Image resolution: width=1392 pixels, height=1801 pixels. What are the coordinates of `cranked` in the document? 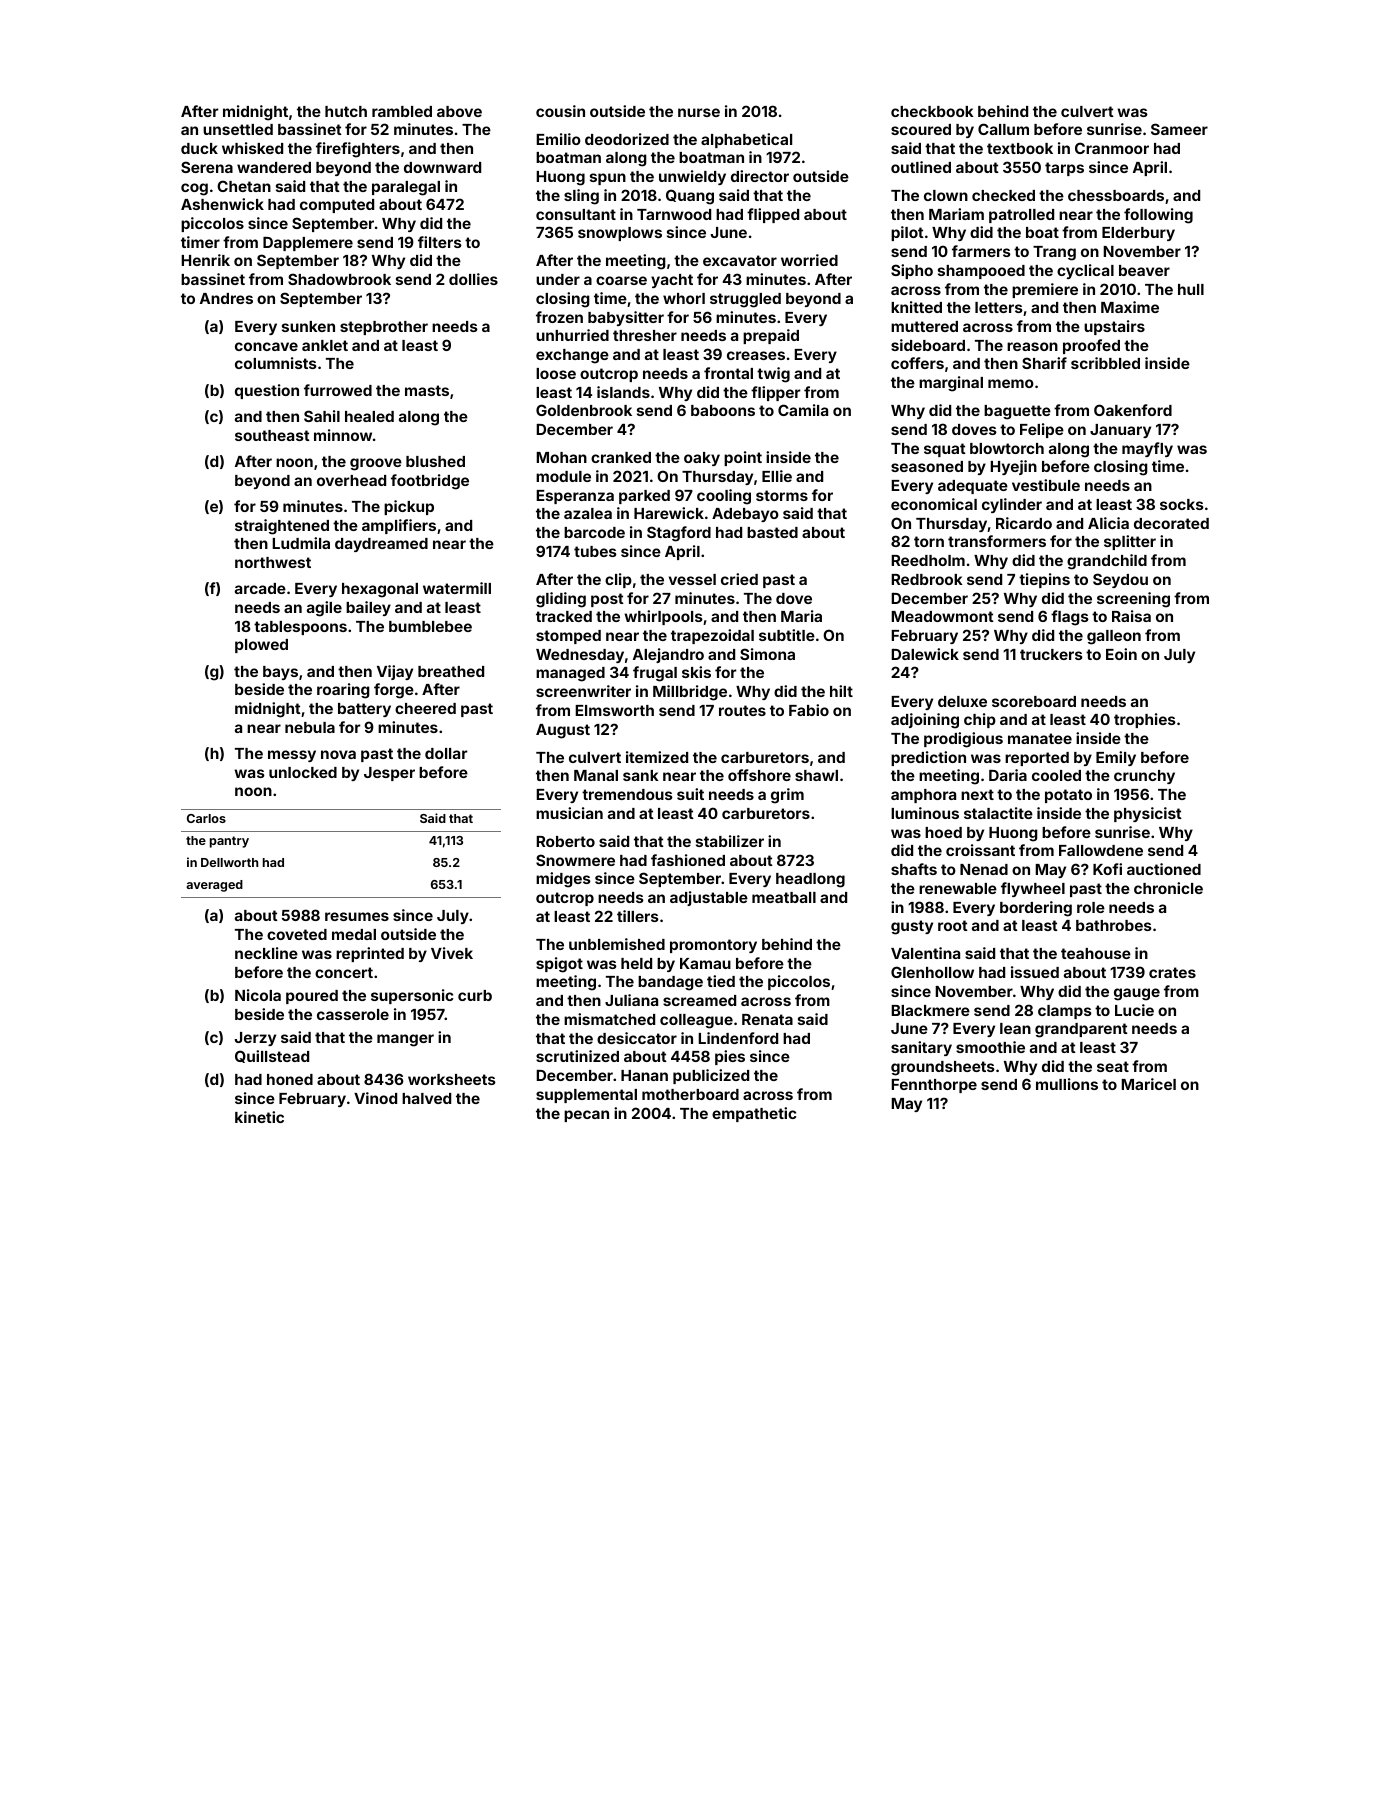 It's located at (621, 457).
